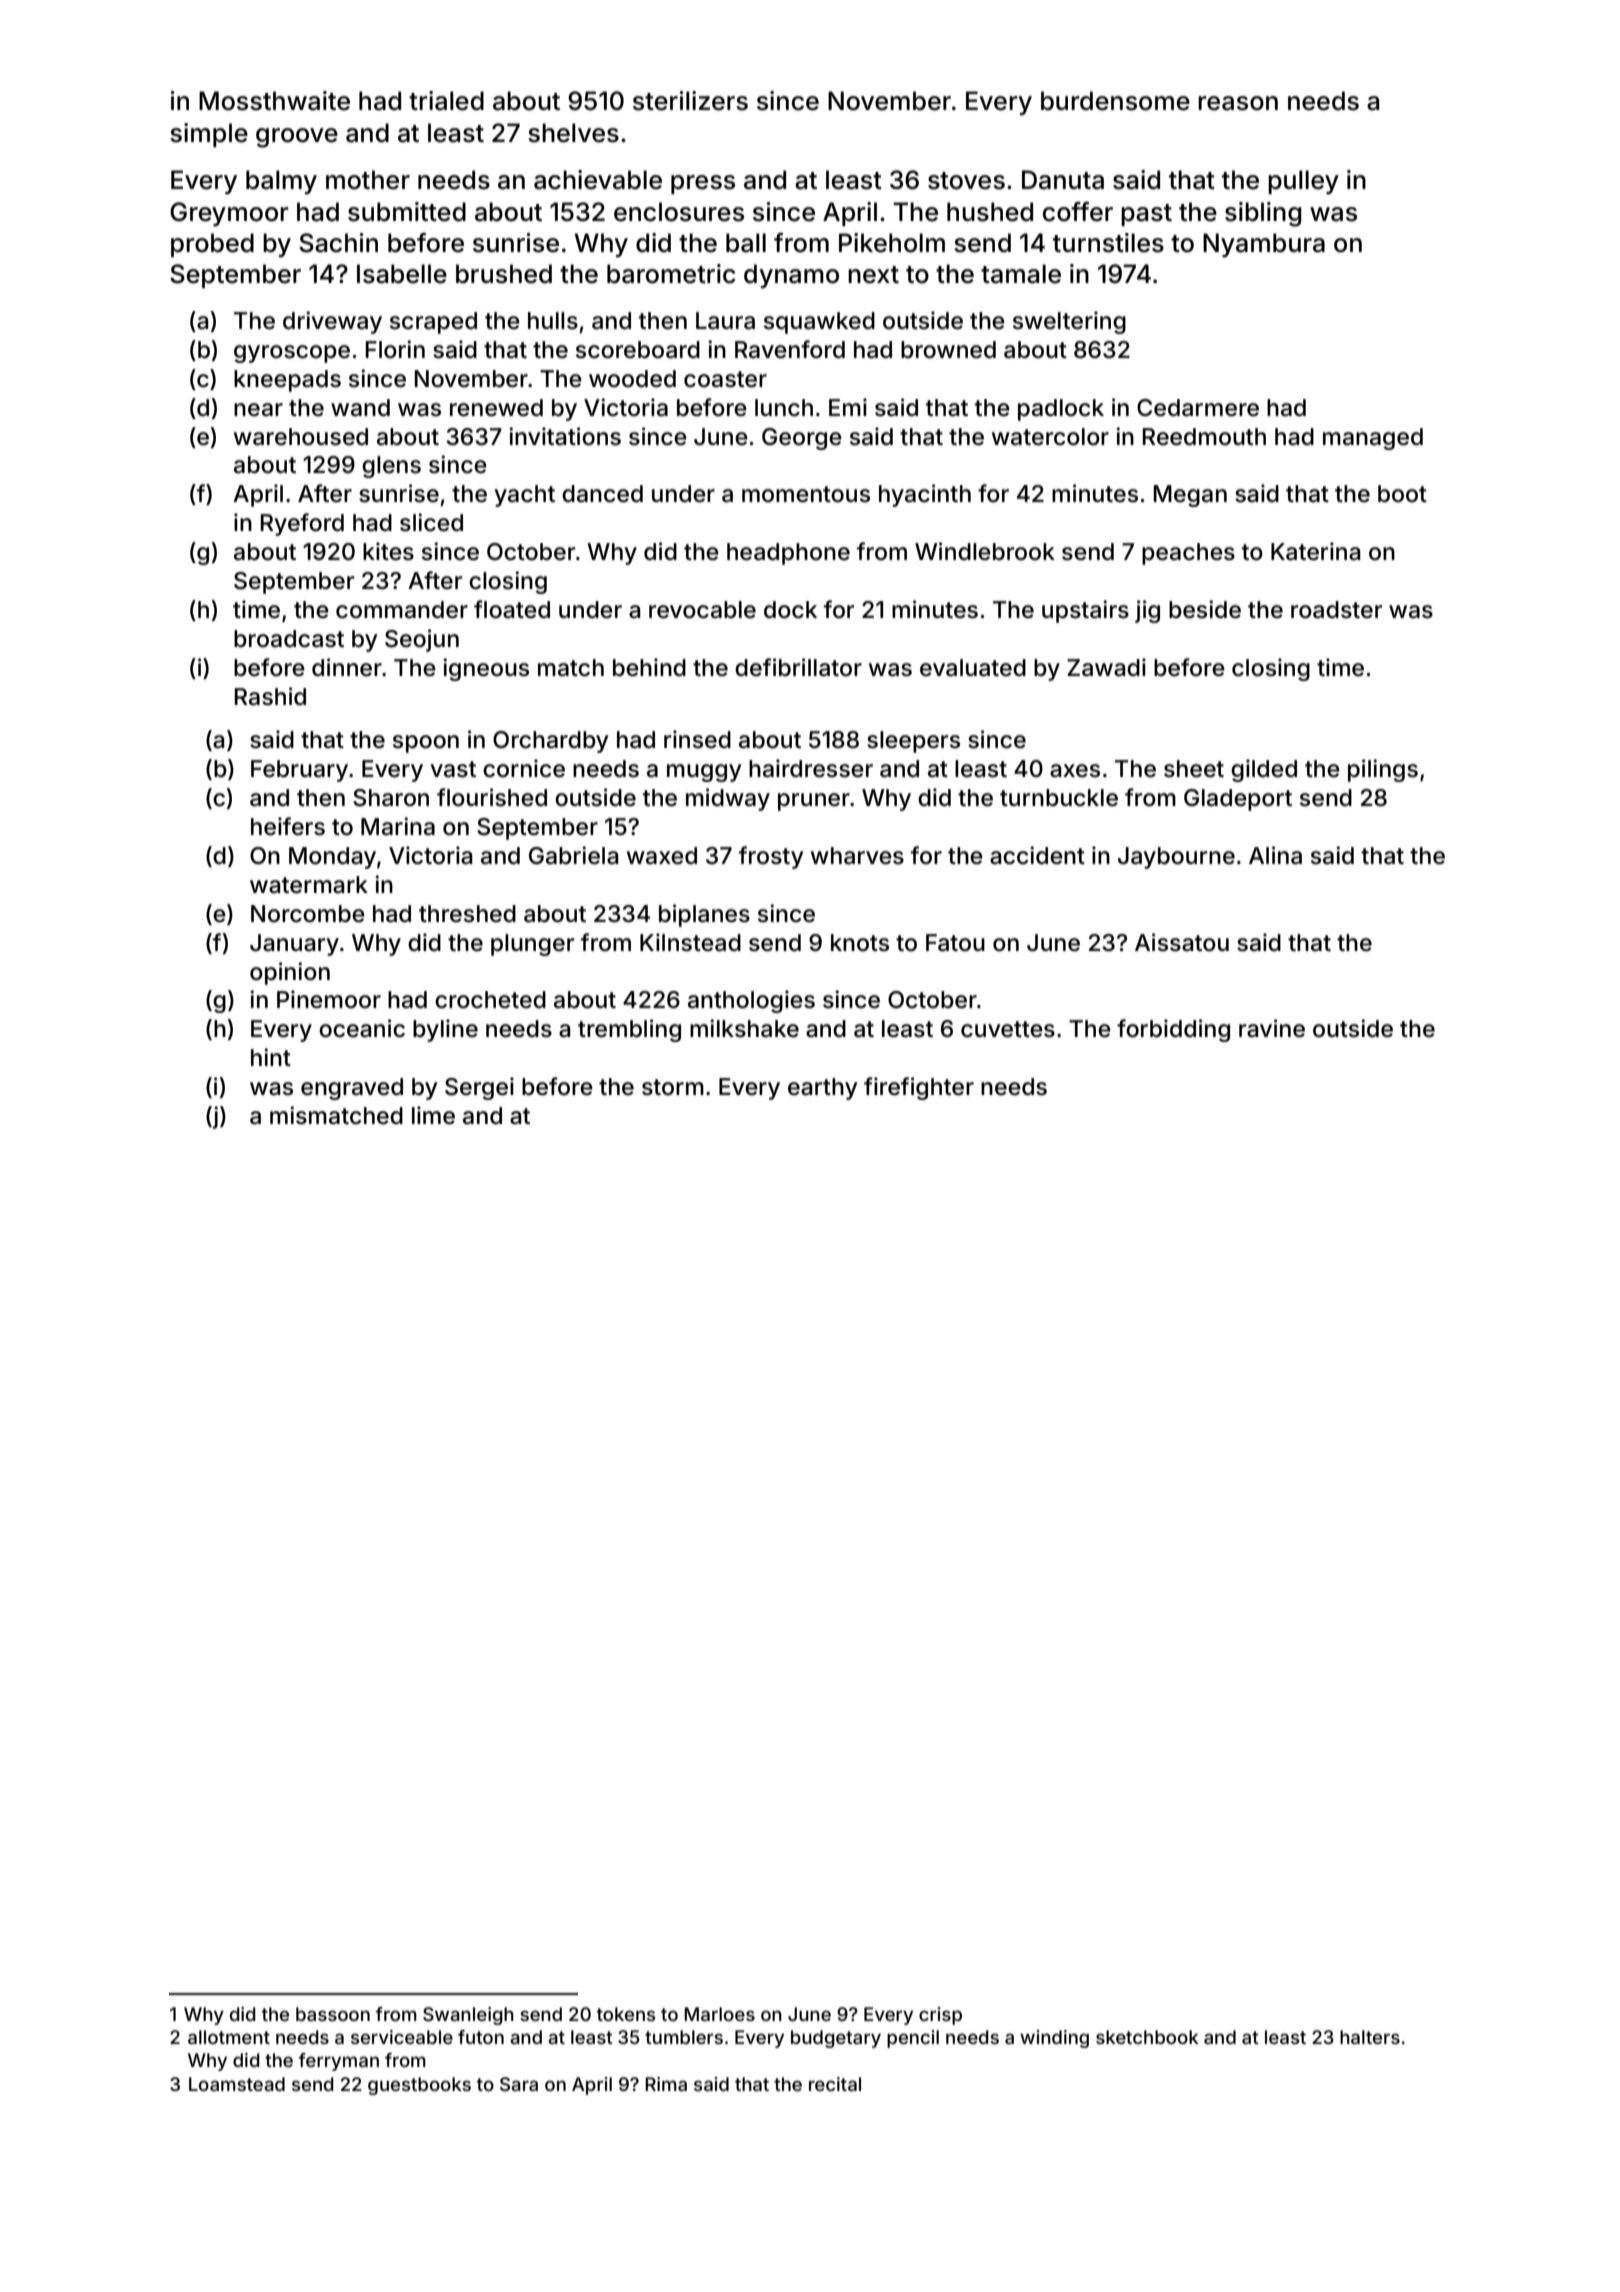 This screenshot has width=1620, height=2292. I want to click on watercolor, so click(1050, 437).
